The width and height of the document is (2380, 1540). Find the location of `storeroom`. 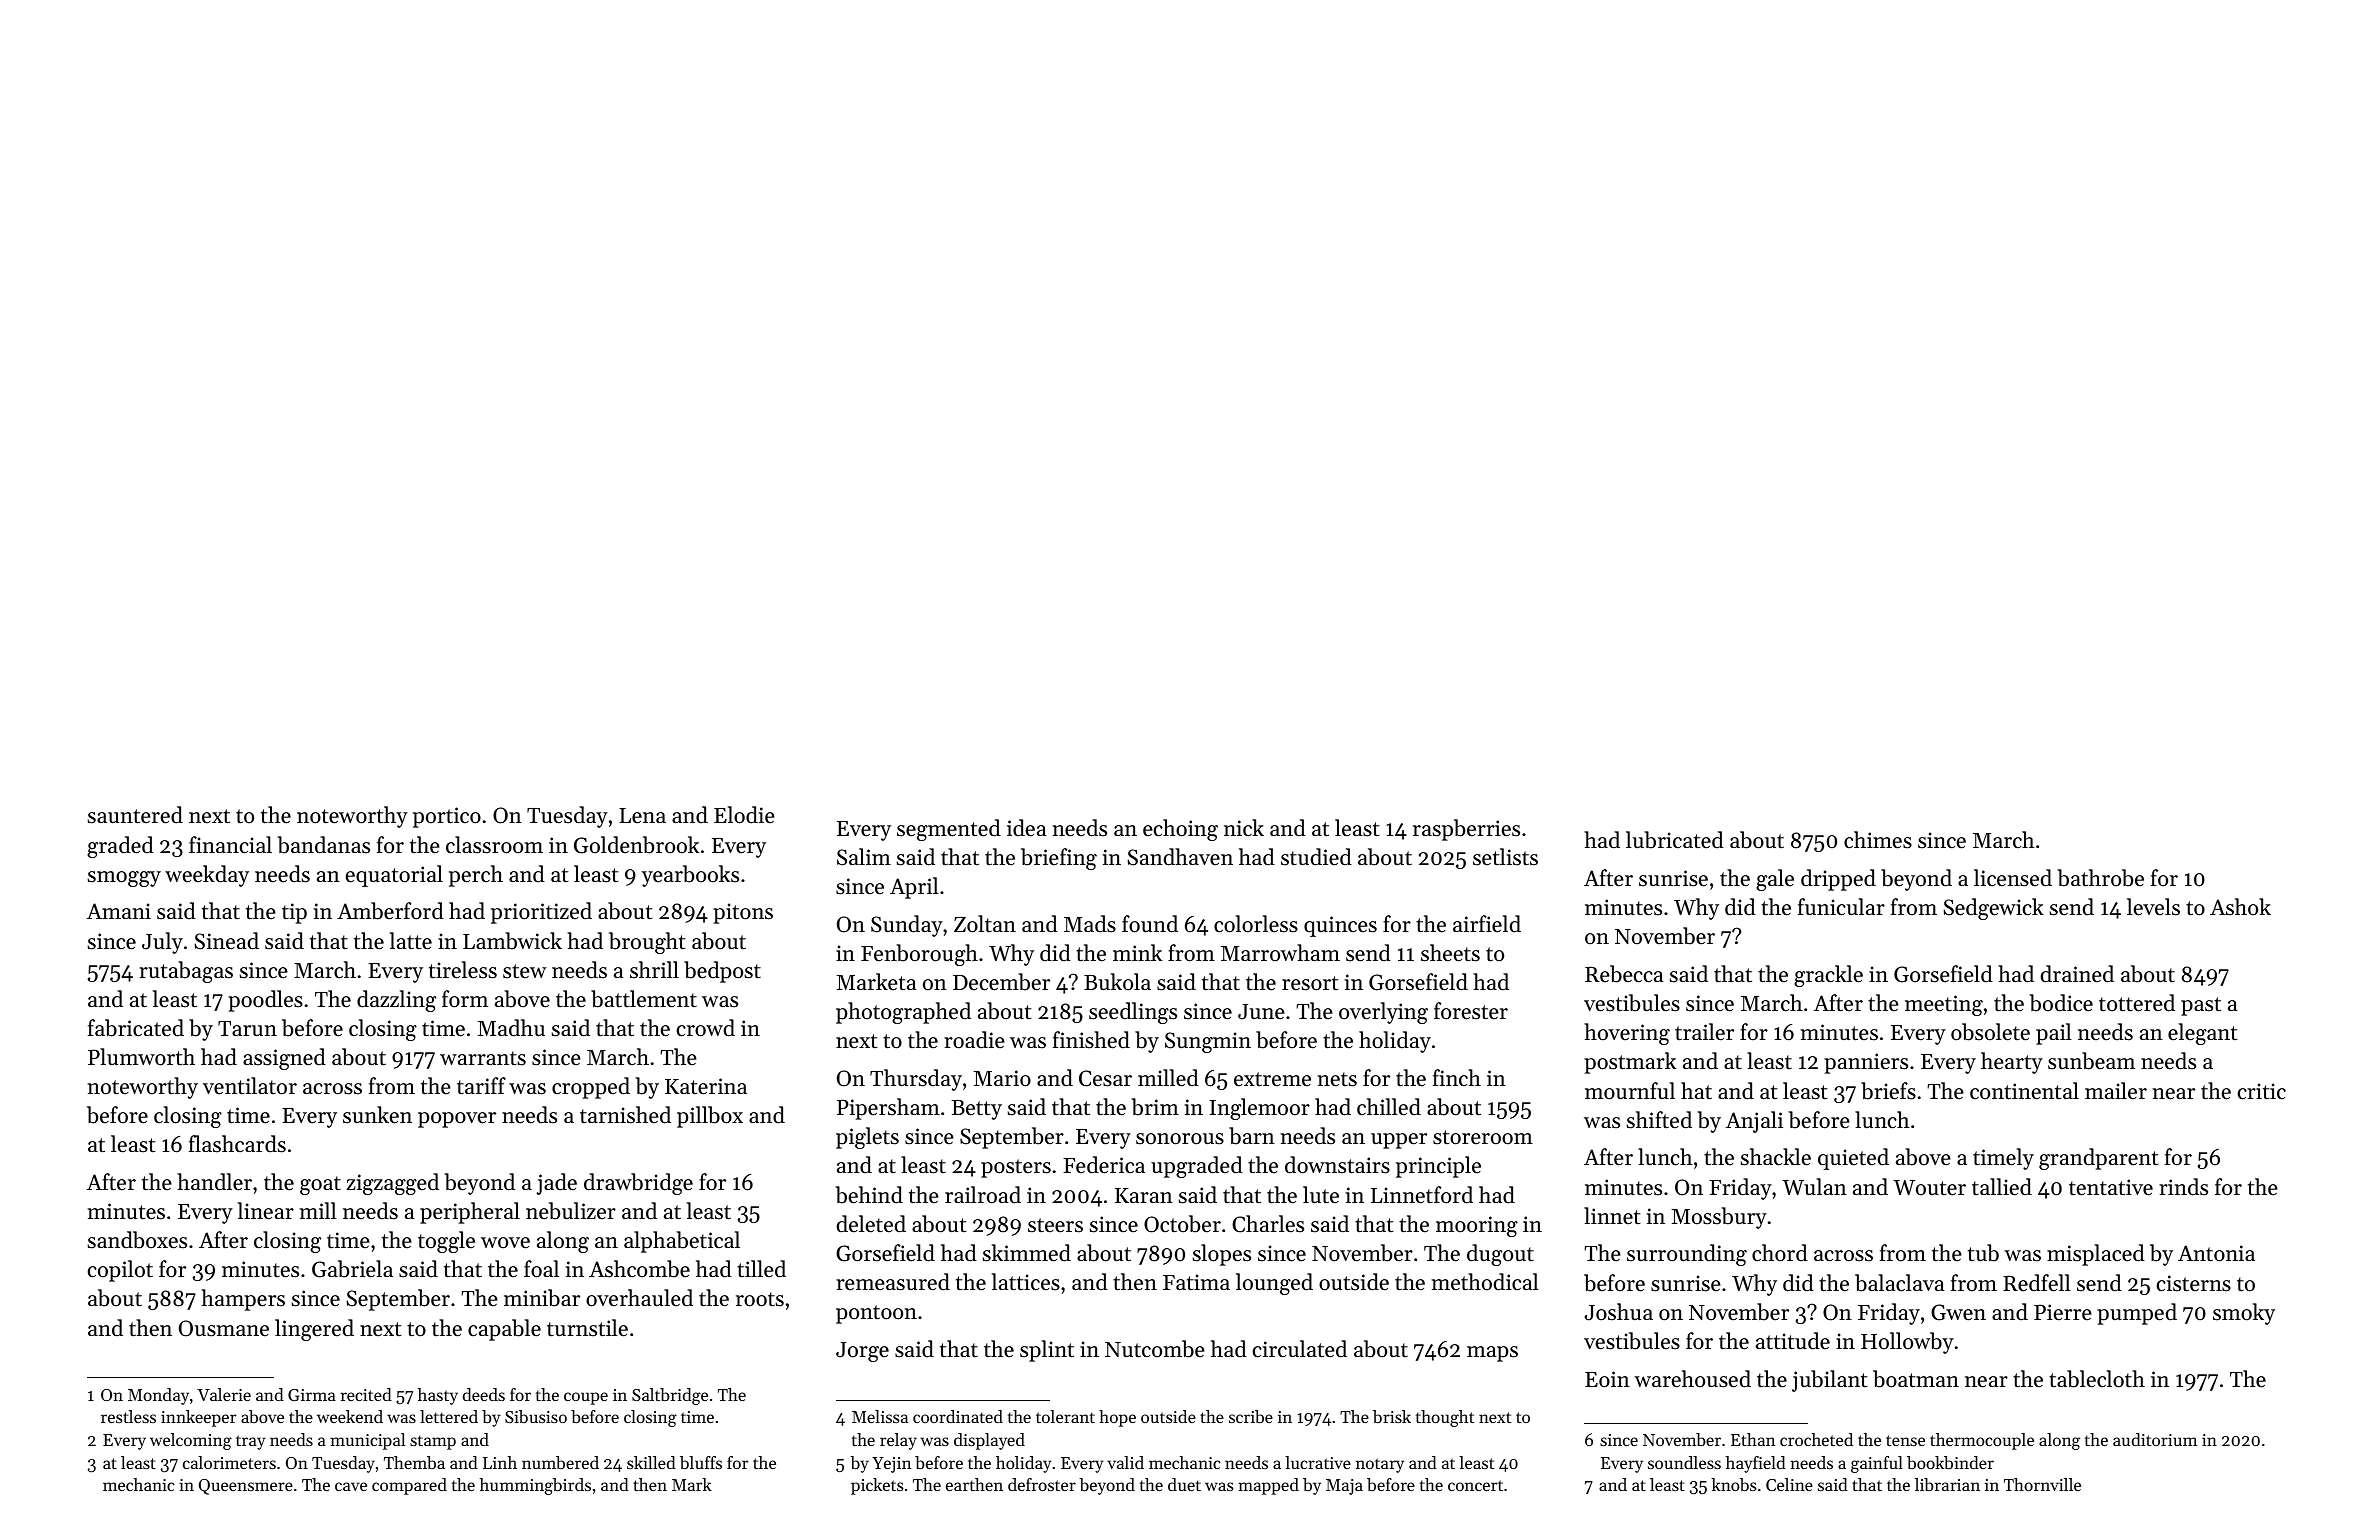

storeroom is located at coordinates (1483, 1137).
